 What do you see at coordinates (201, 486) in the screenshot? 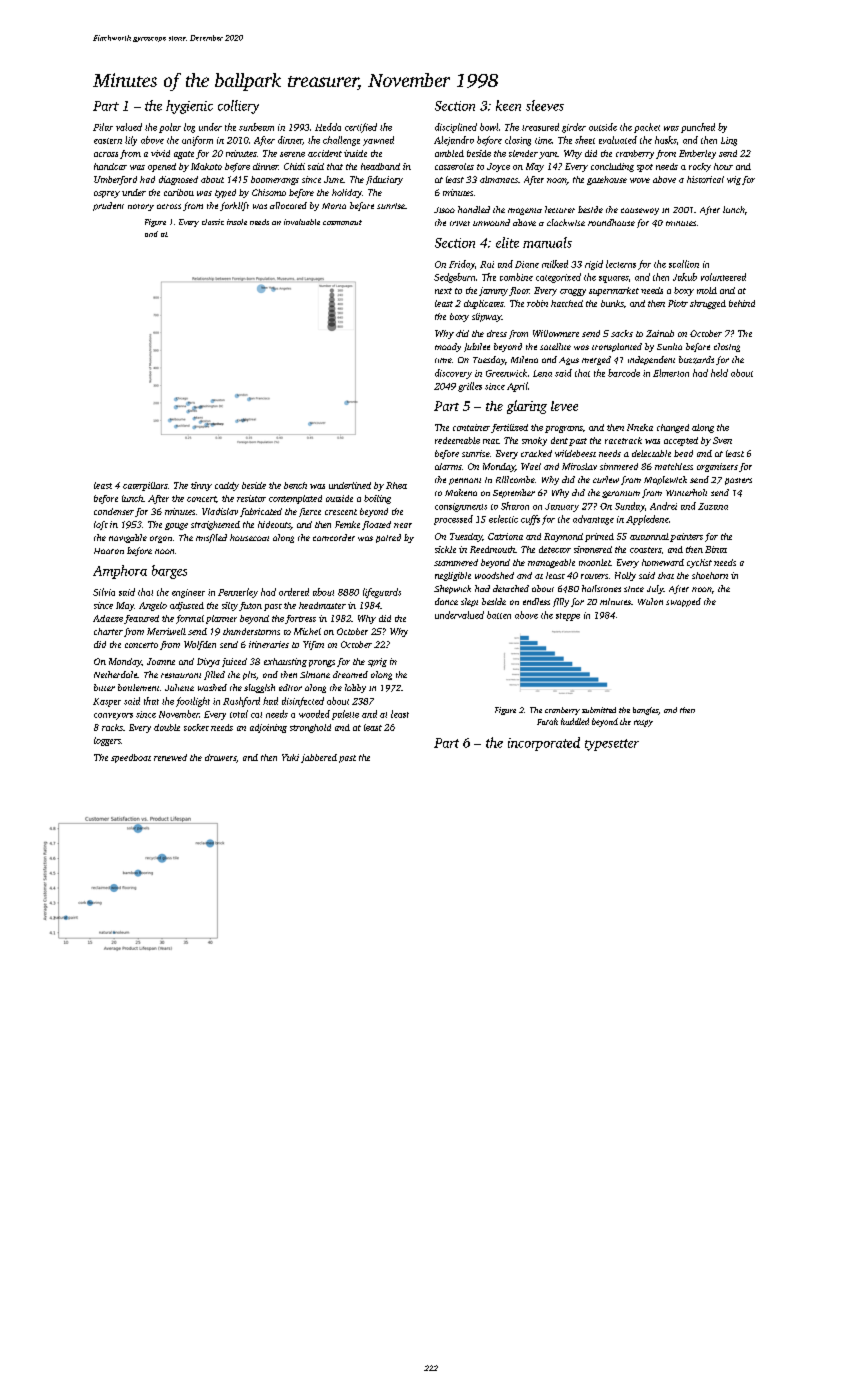
I see `tinny` at bounding box center [201, 486].
